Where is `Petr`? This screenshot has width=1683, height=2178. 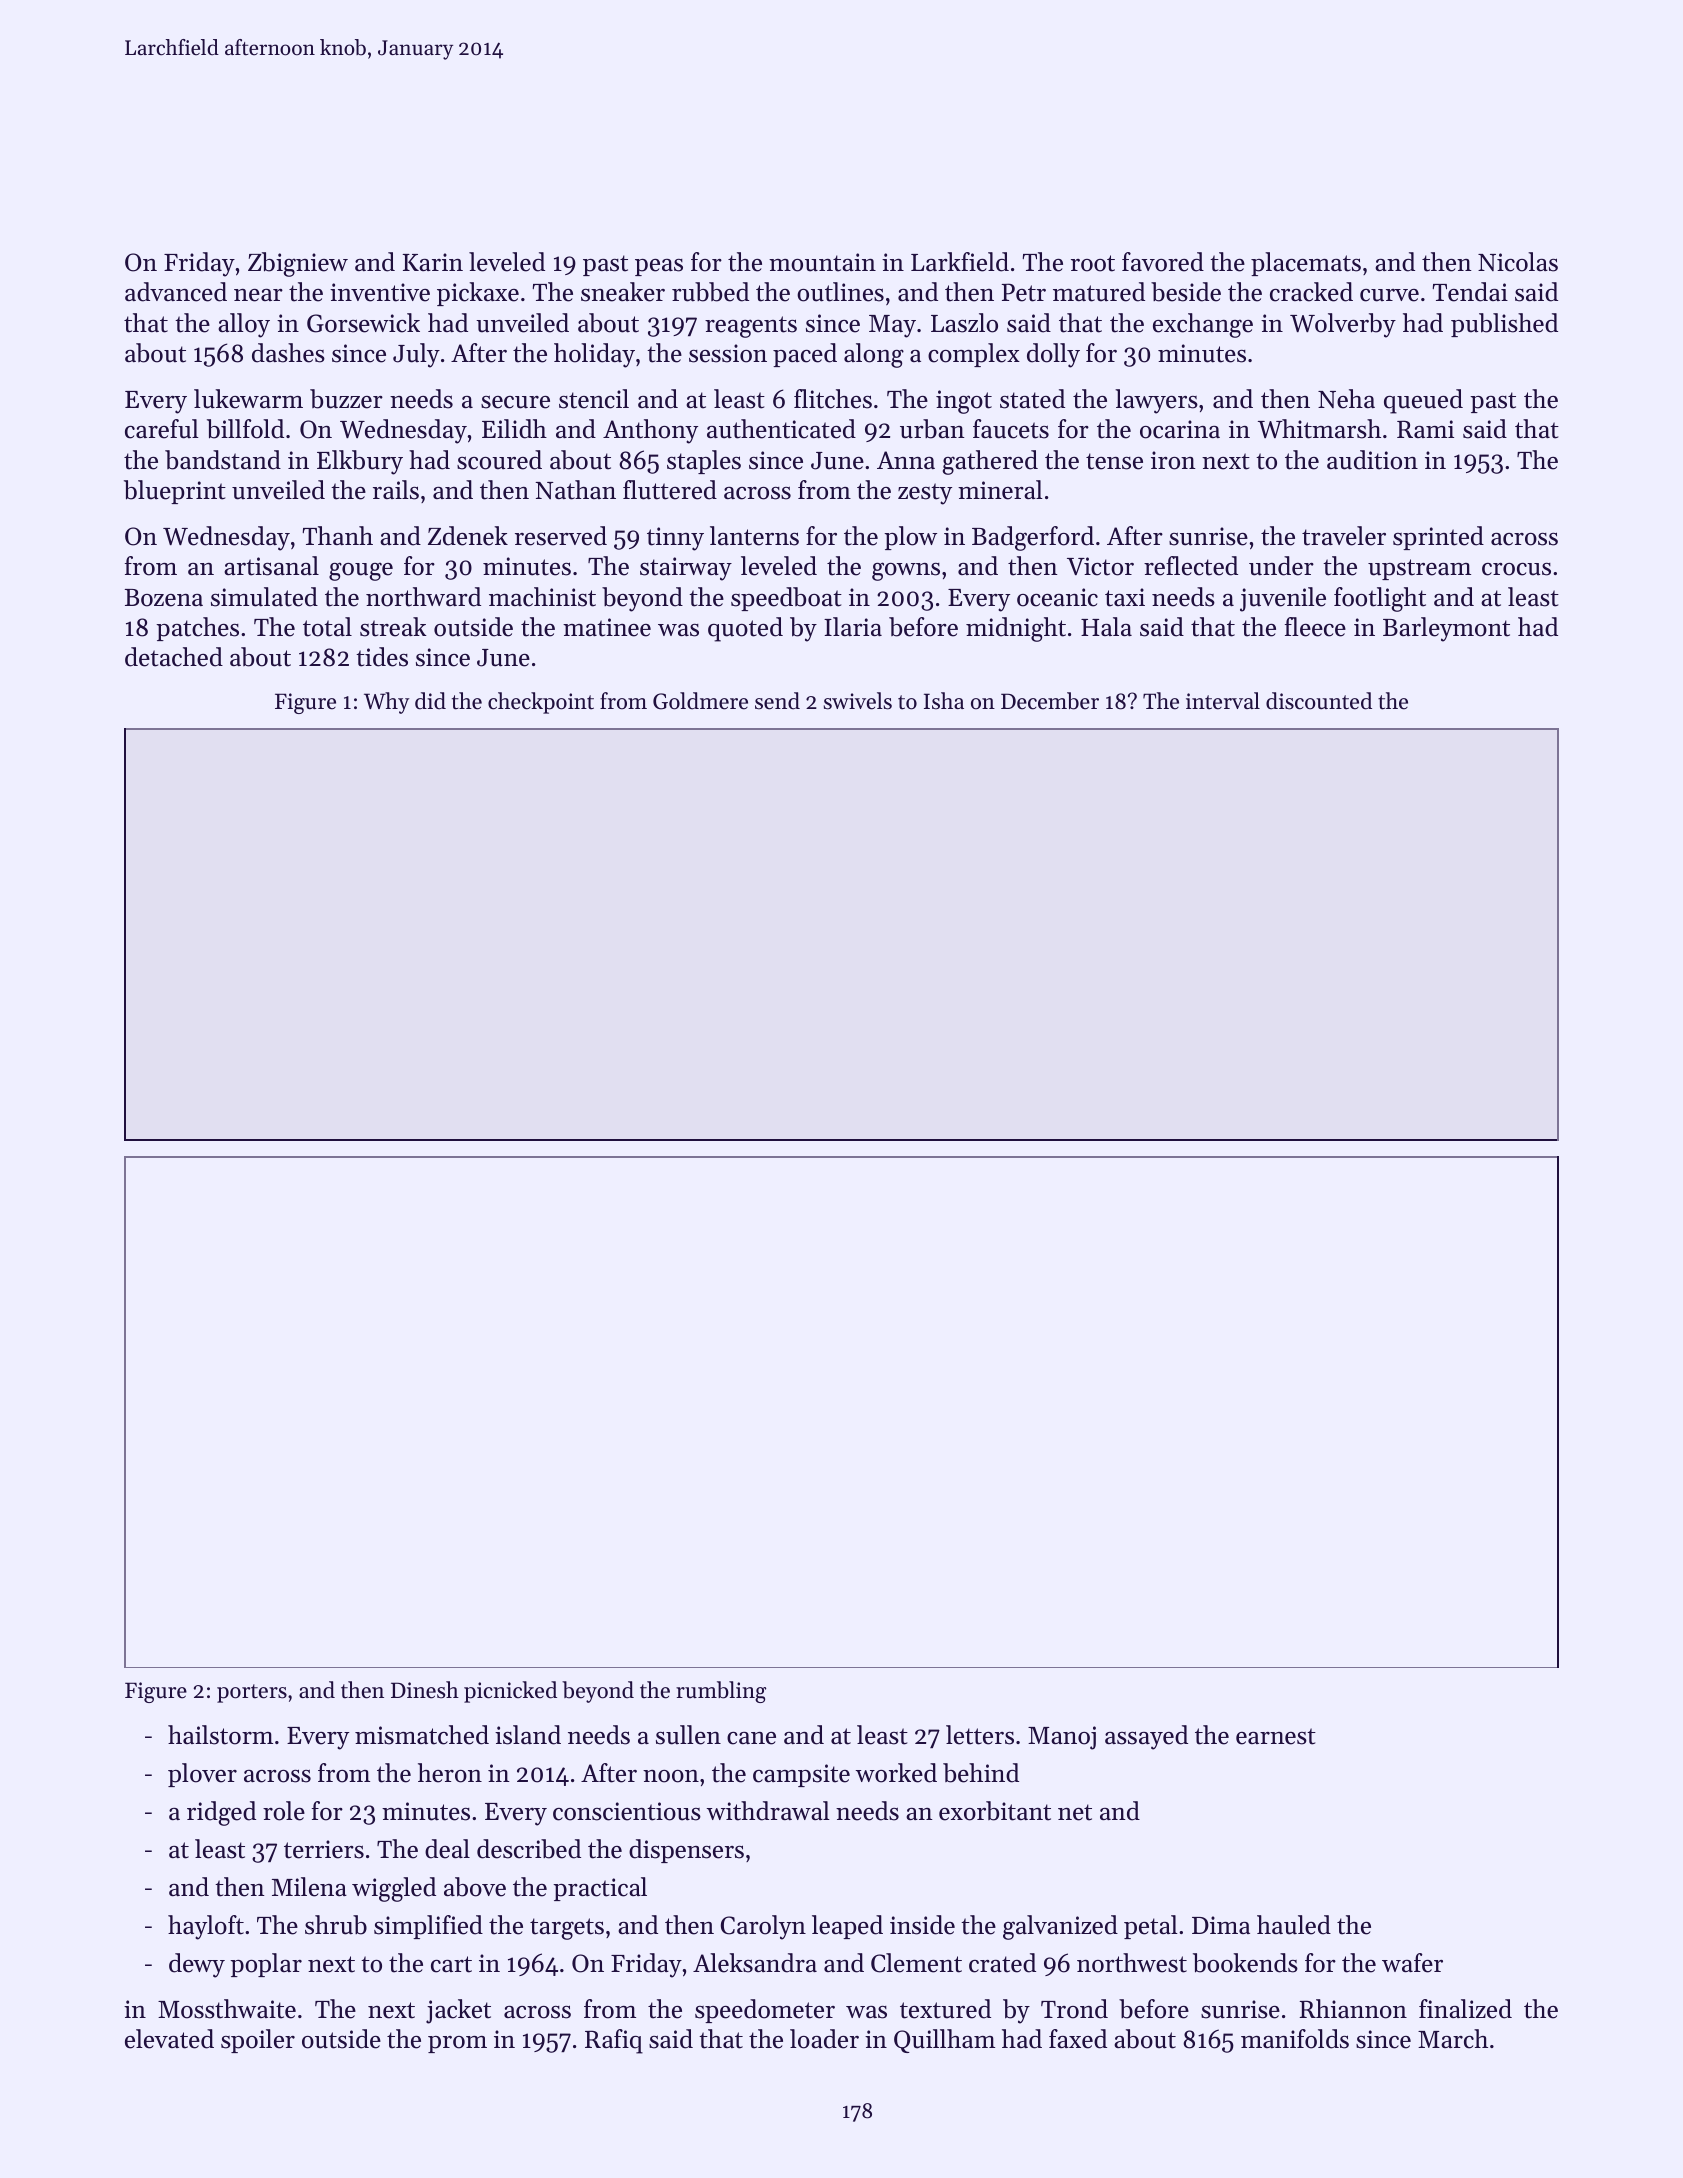 Petr is located at coordinates (1024, 292).
